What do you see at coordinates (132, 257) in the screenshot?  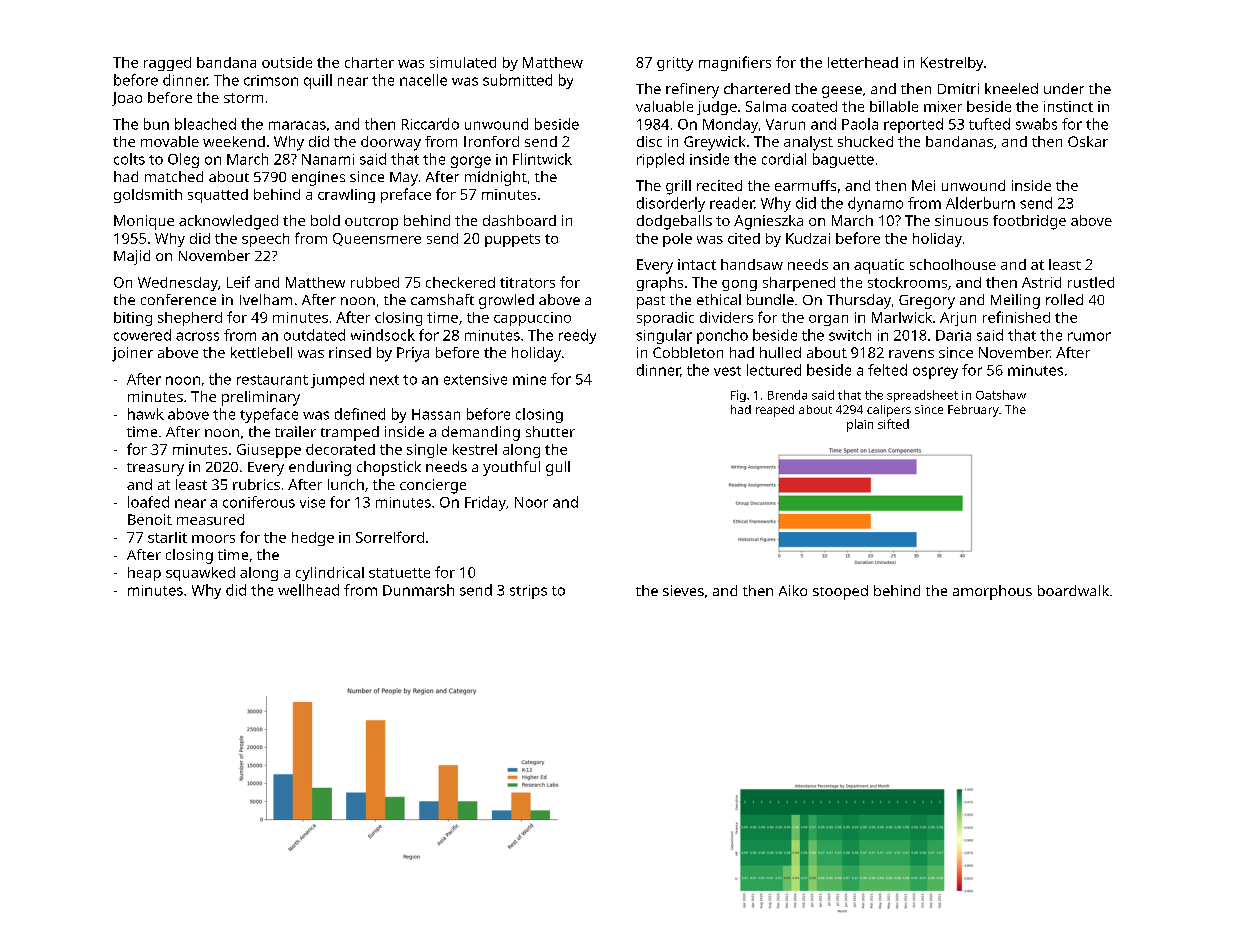 I see `Majid` at bounding box center [132, 257].
